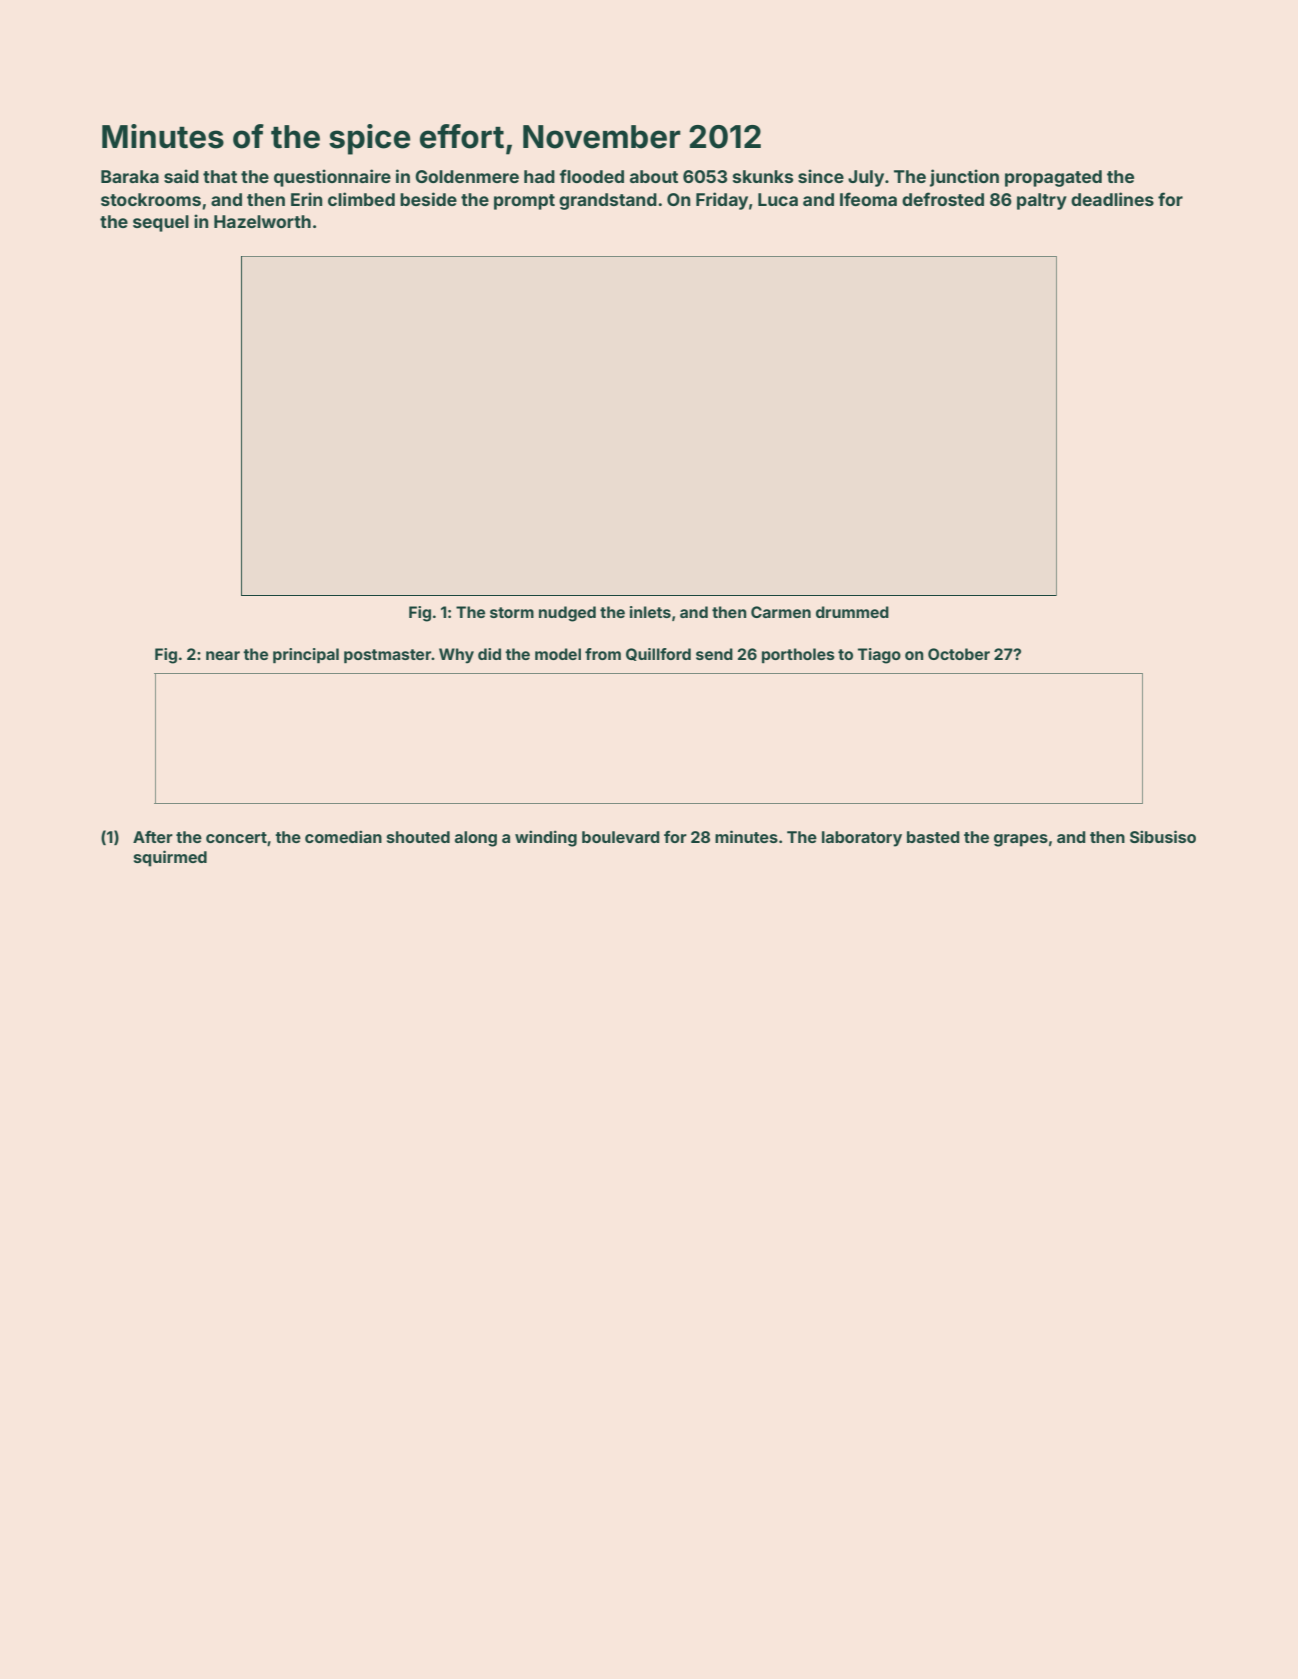 This screenshot has width=1298, height=1679. I want to click on paltry, so click(1042, 201).
